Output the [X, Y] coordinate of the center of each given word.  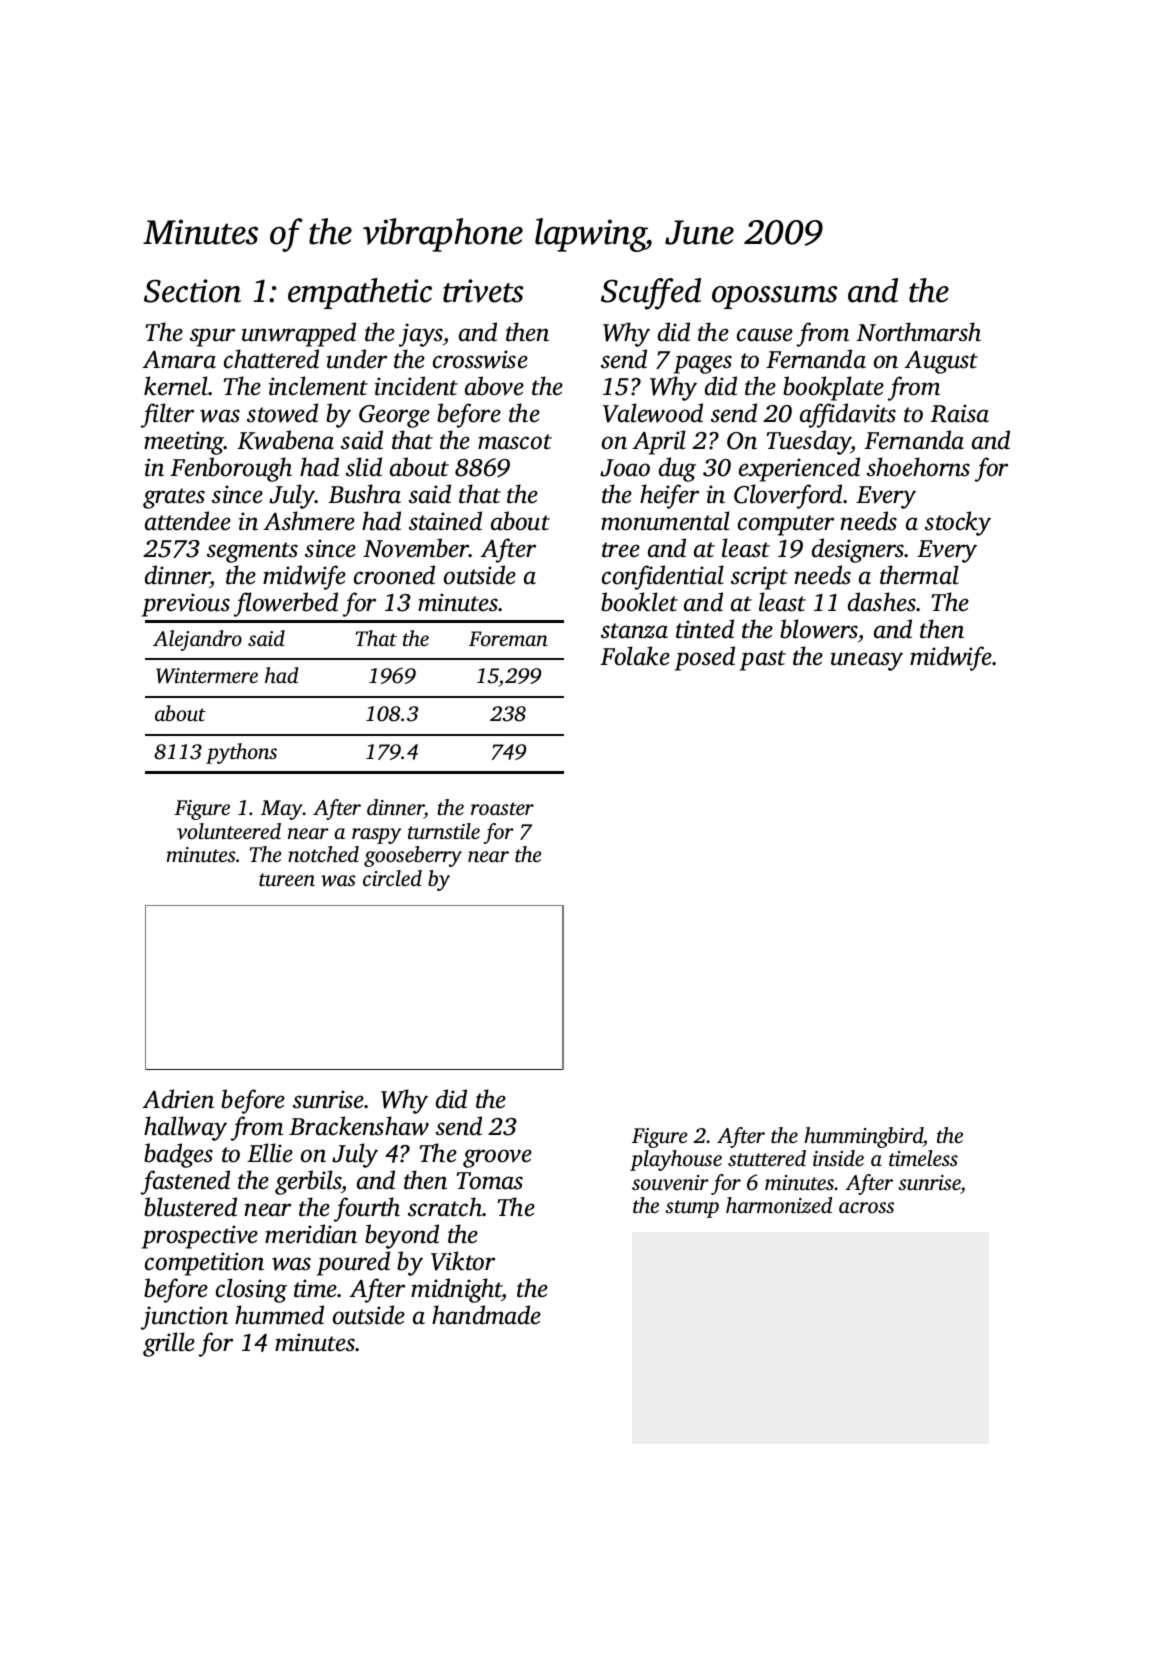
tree [621, 550]
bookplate [833, 388]
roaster [502, 808]
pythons [241, 753]
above [494, 386]
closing [251, 1290]
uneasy [867, 661]
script [759, 578]
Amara [179, 360]
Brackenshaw [359, 1126]
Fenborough [231, 469]
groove [497, 1158]
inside [838, 1158]
